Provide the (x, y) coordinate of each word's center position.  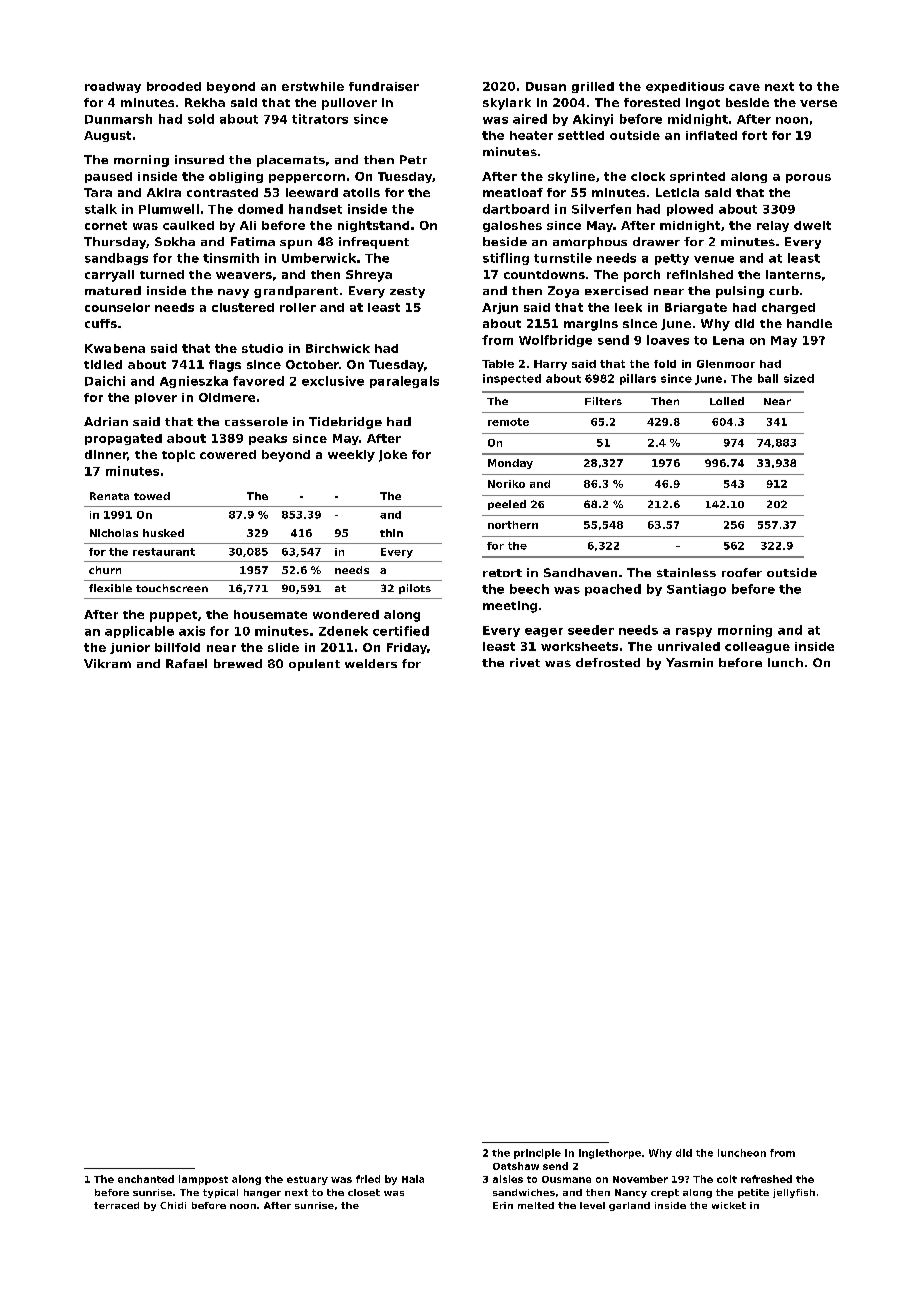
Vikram (107, 663)
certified (401, 631)
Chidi (173, 1205)
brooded (174, 86)
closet (364, 1192)
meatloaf (513, 192)
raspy (694, 632)
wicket (729, 1205)
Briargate (696, 308)
